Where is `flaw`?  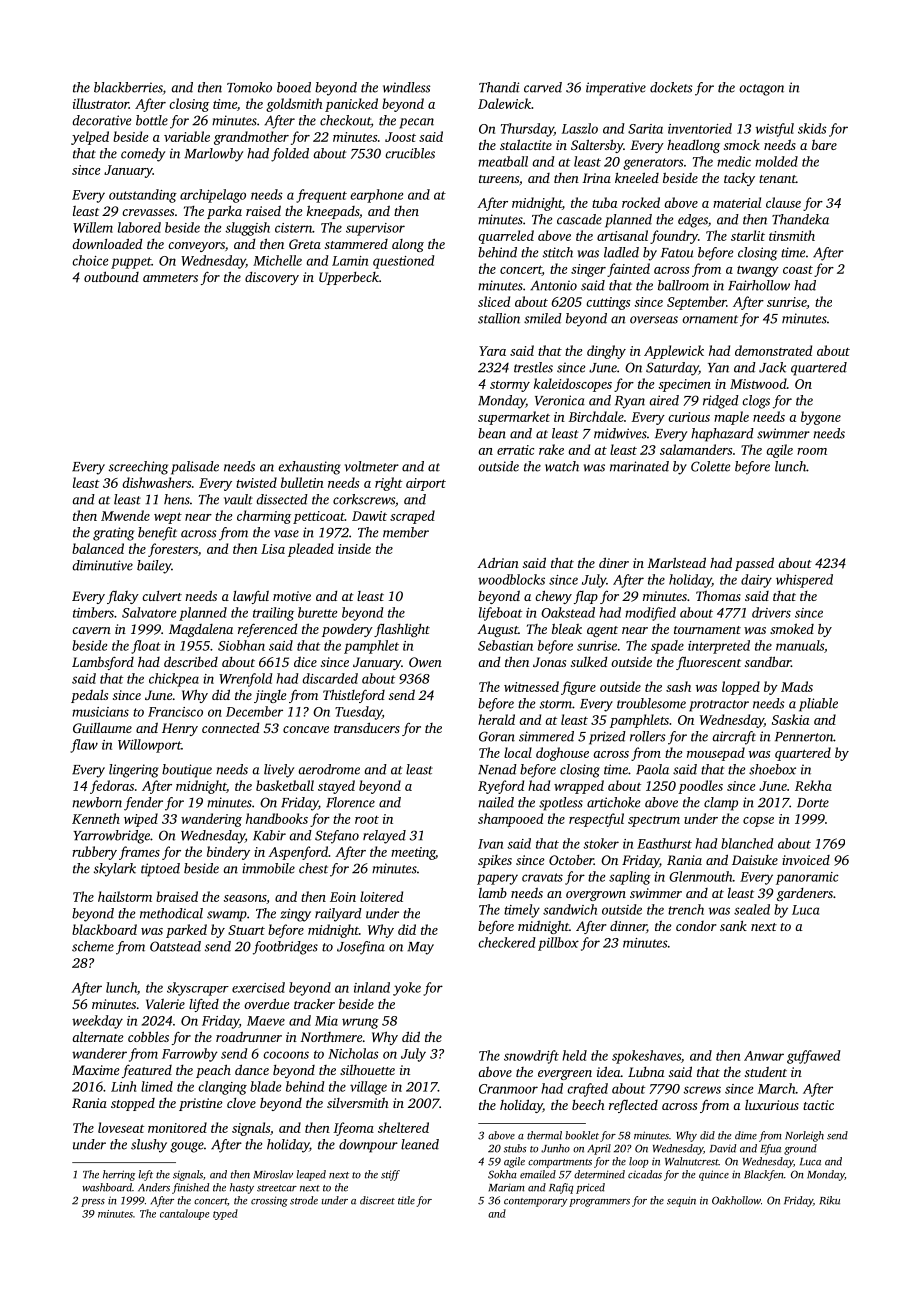
flaw is located at coordinates (84, 746).
